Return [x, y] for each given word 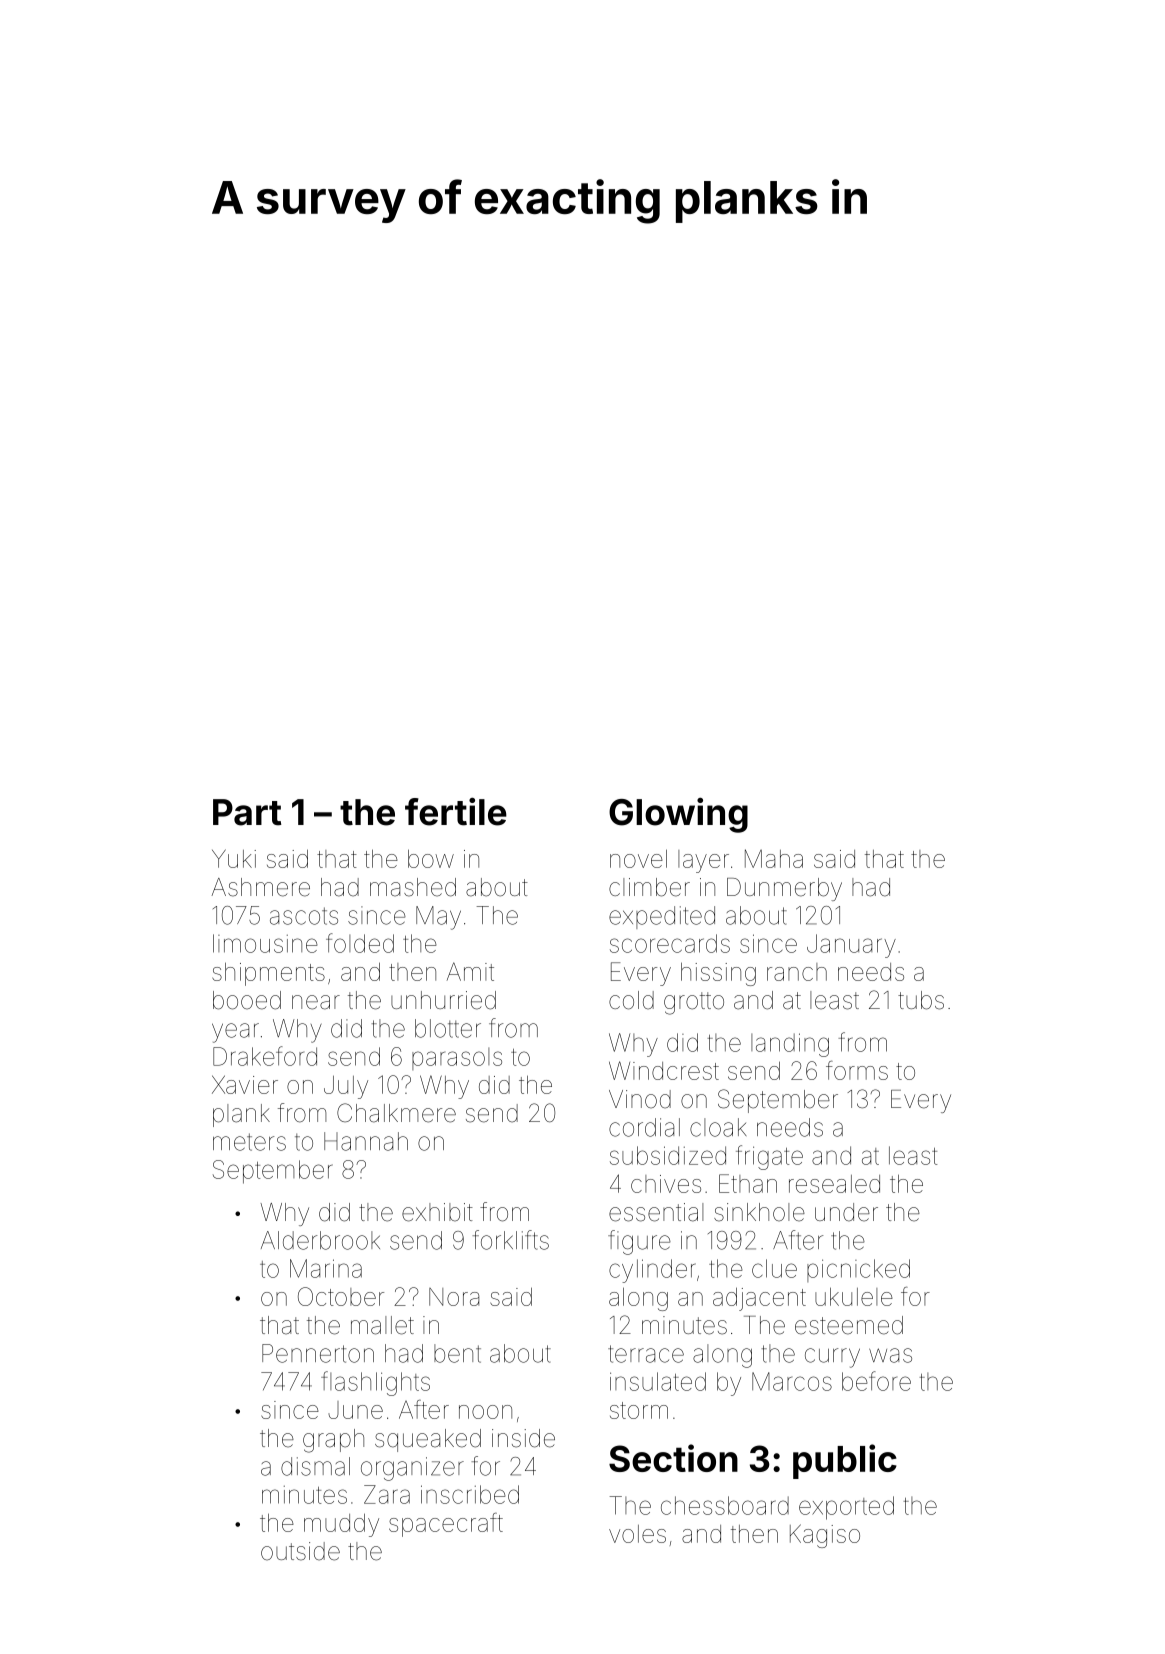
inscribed [470, 1494]
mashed [413, 887]
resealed [834, 1184]
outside [300, 1551]
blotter [448, 1028]
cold [631, 1000]
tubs [921, 1000]
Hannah [366, 1141]
